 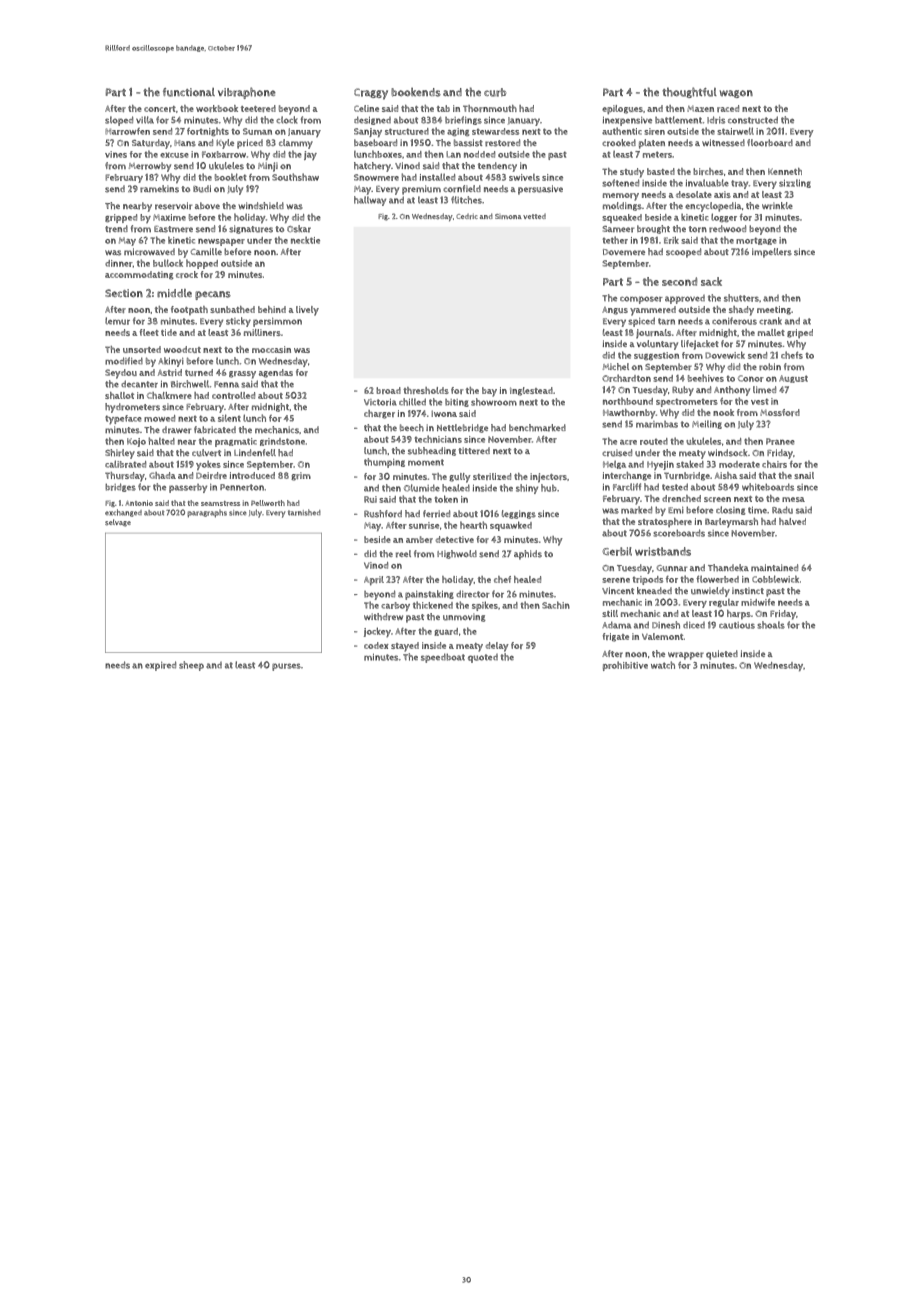 What do you see at coordinates (383, 514) in the image?
I see `Rushford` at bounding box center [383, 514].
